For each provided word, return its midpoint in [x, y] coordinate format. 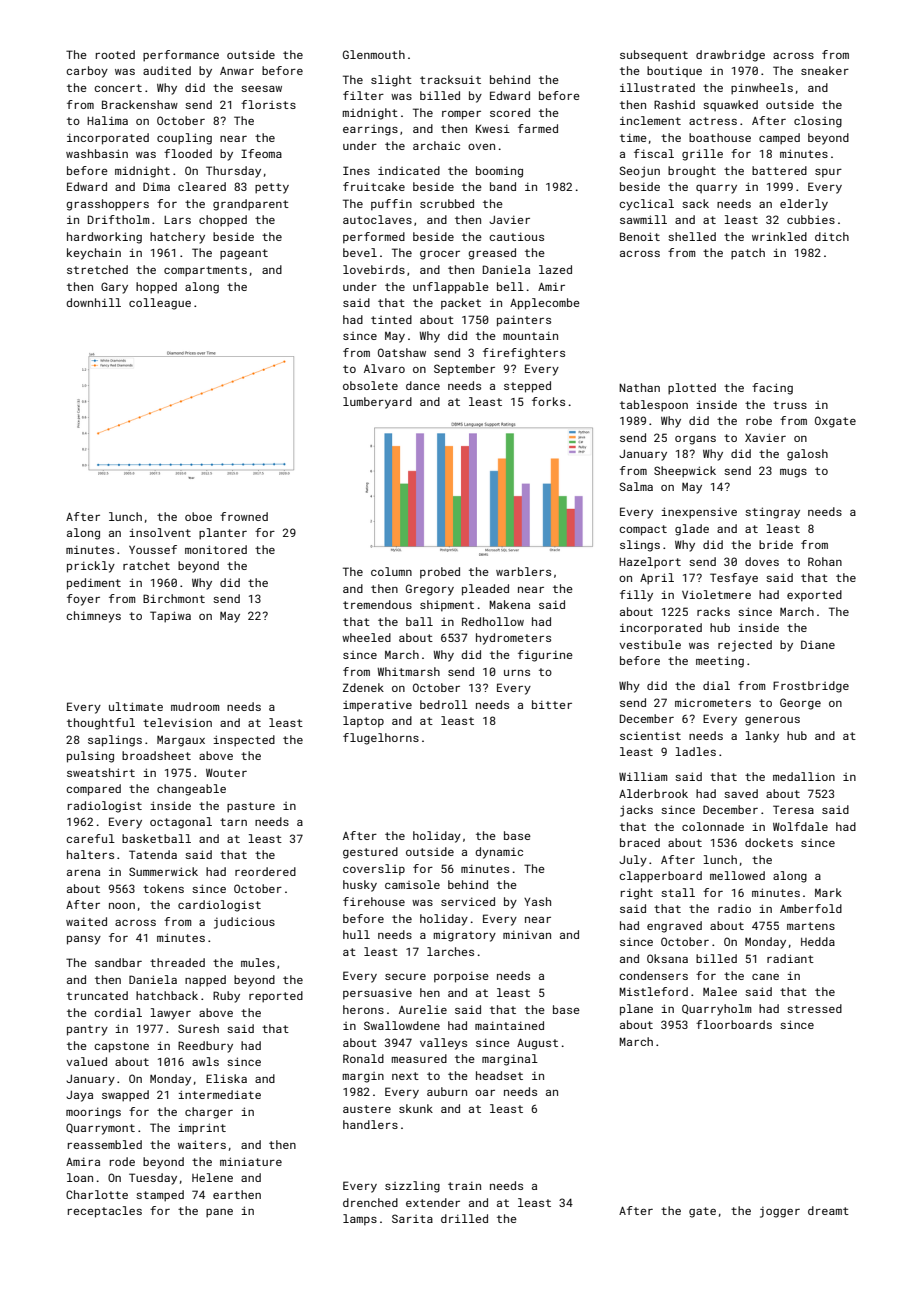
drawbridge [730, 56]
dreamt [828, 1210]
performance [181, 56]
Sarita [412, 1218]
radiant [790, 958]
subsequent [654, 56]
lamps [360, 1220]
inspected [244, 741]
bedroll [444, 704]
